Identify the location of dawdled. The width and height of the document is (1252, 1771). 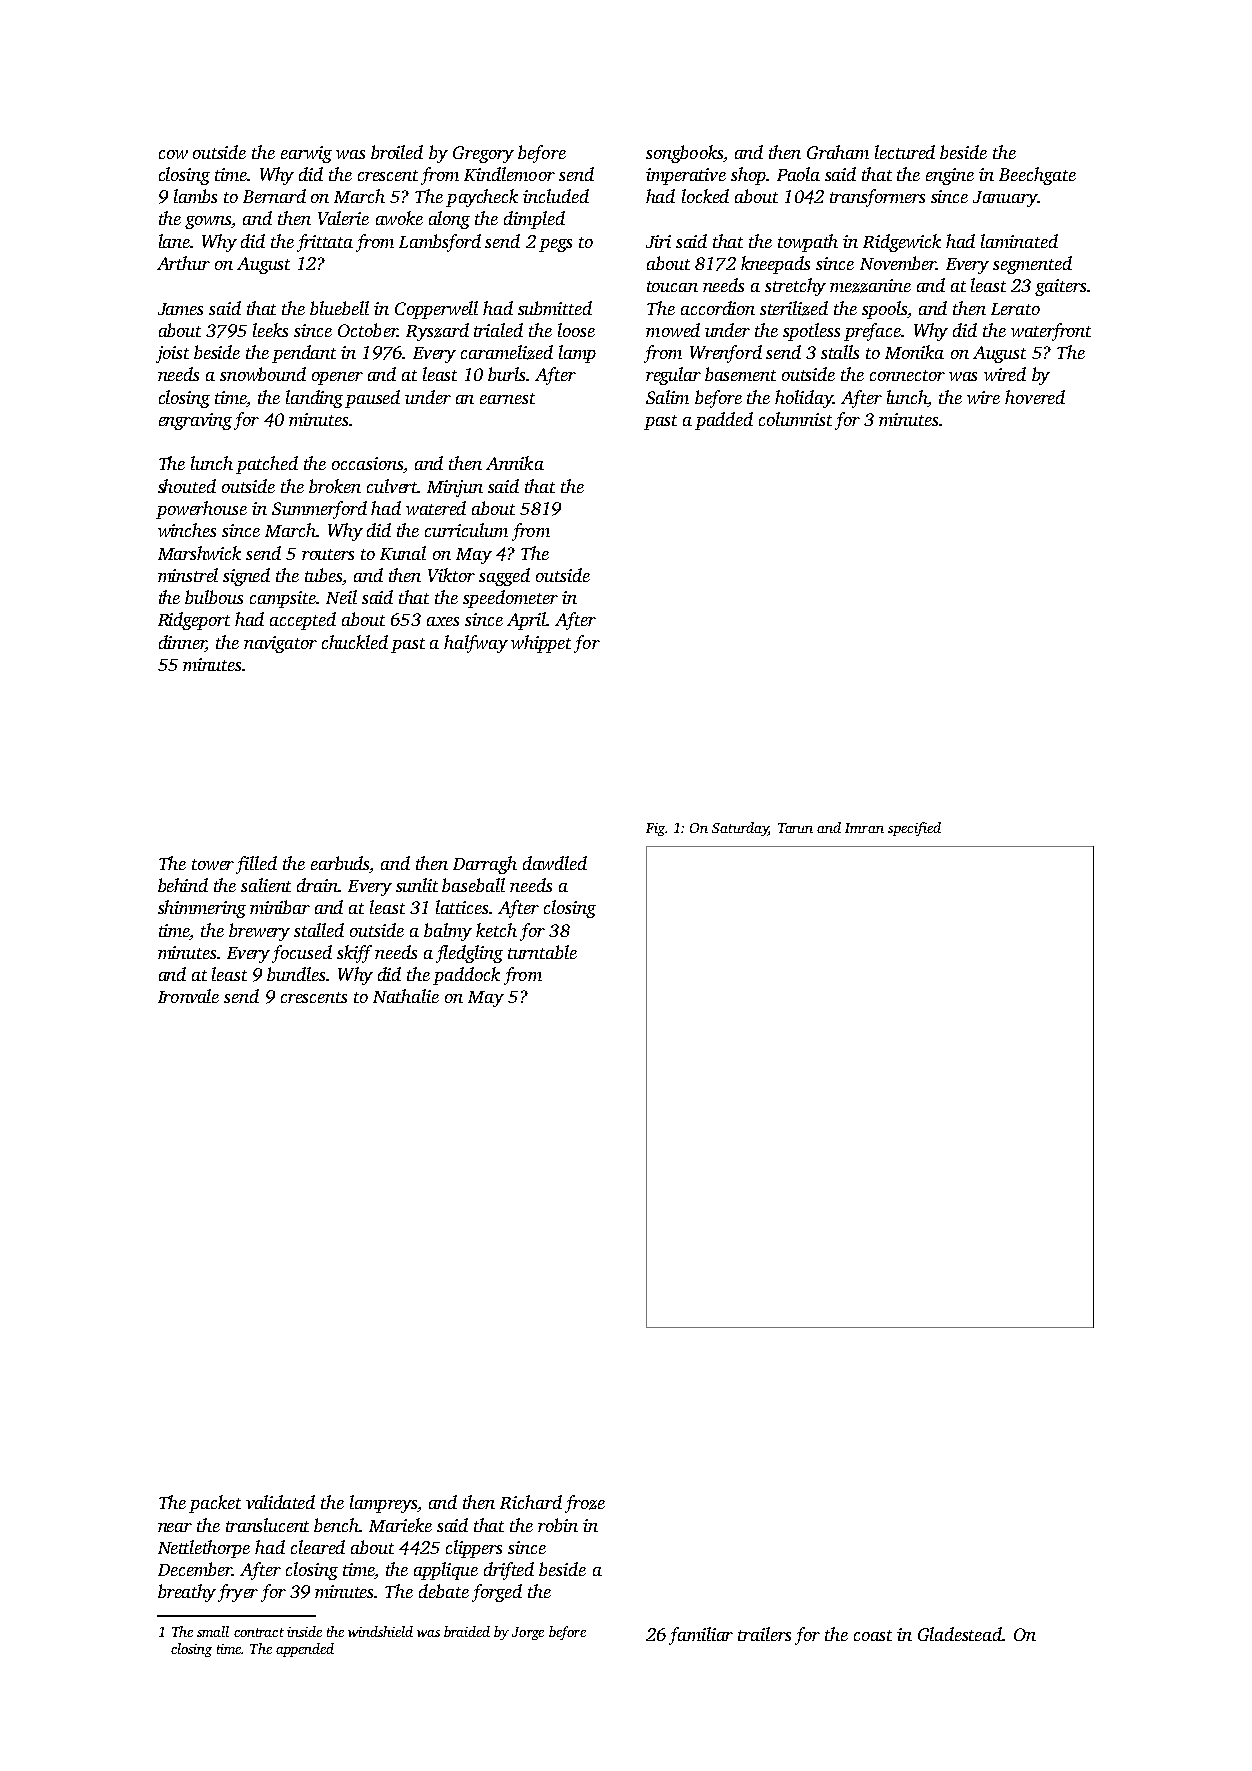
(555, 863).
